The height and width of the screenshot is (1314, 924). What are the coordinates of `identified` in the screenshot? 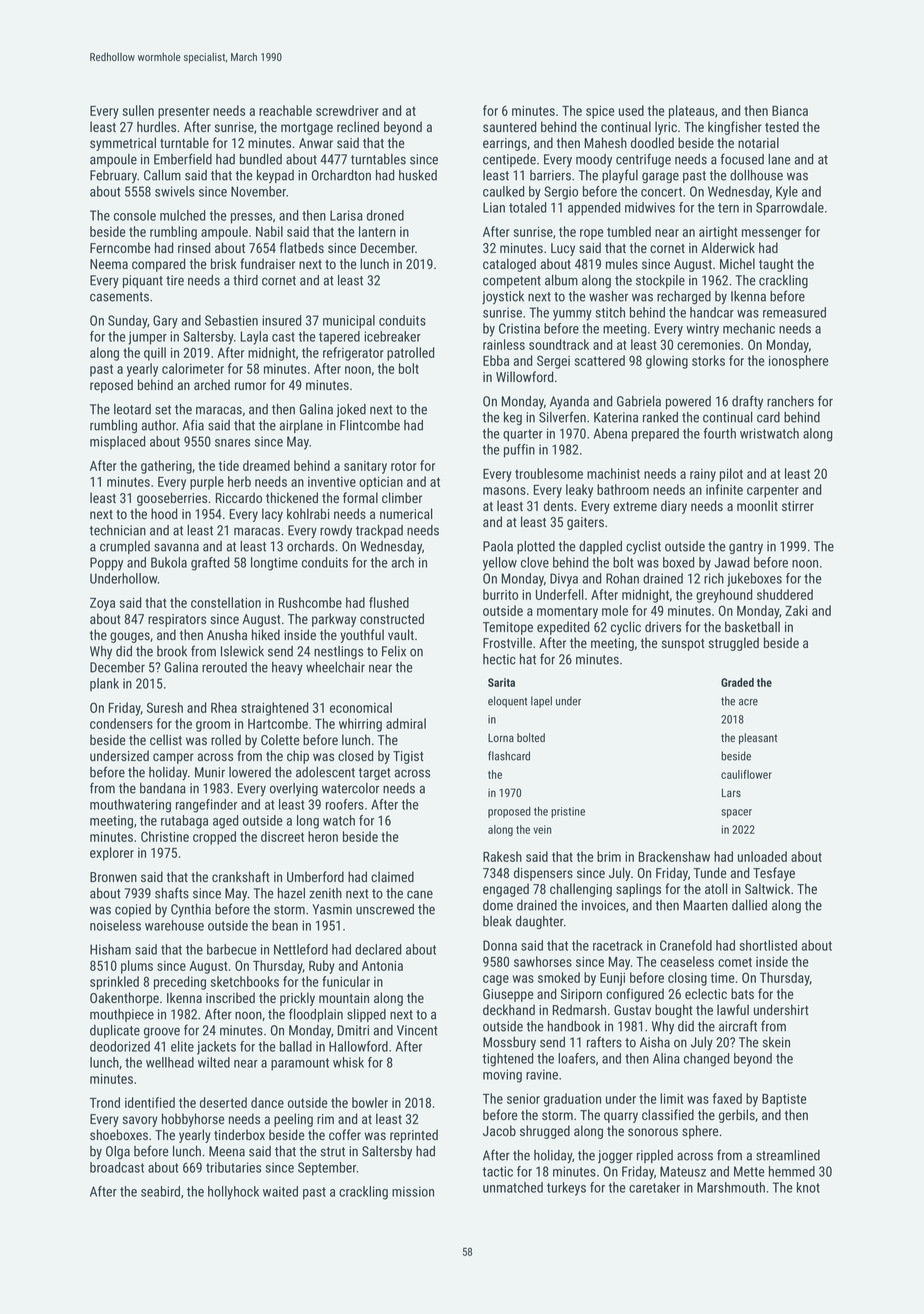 It's located at (150, 1102).
